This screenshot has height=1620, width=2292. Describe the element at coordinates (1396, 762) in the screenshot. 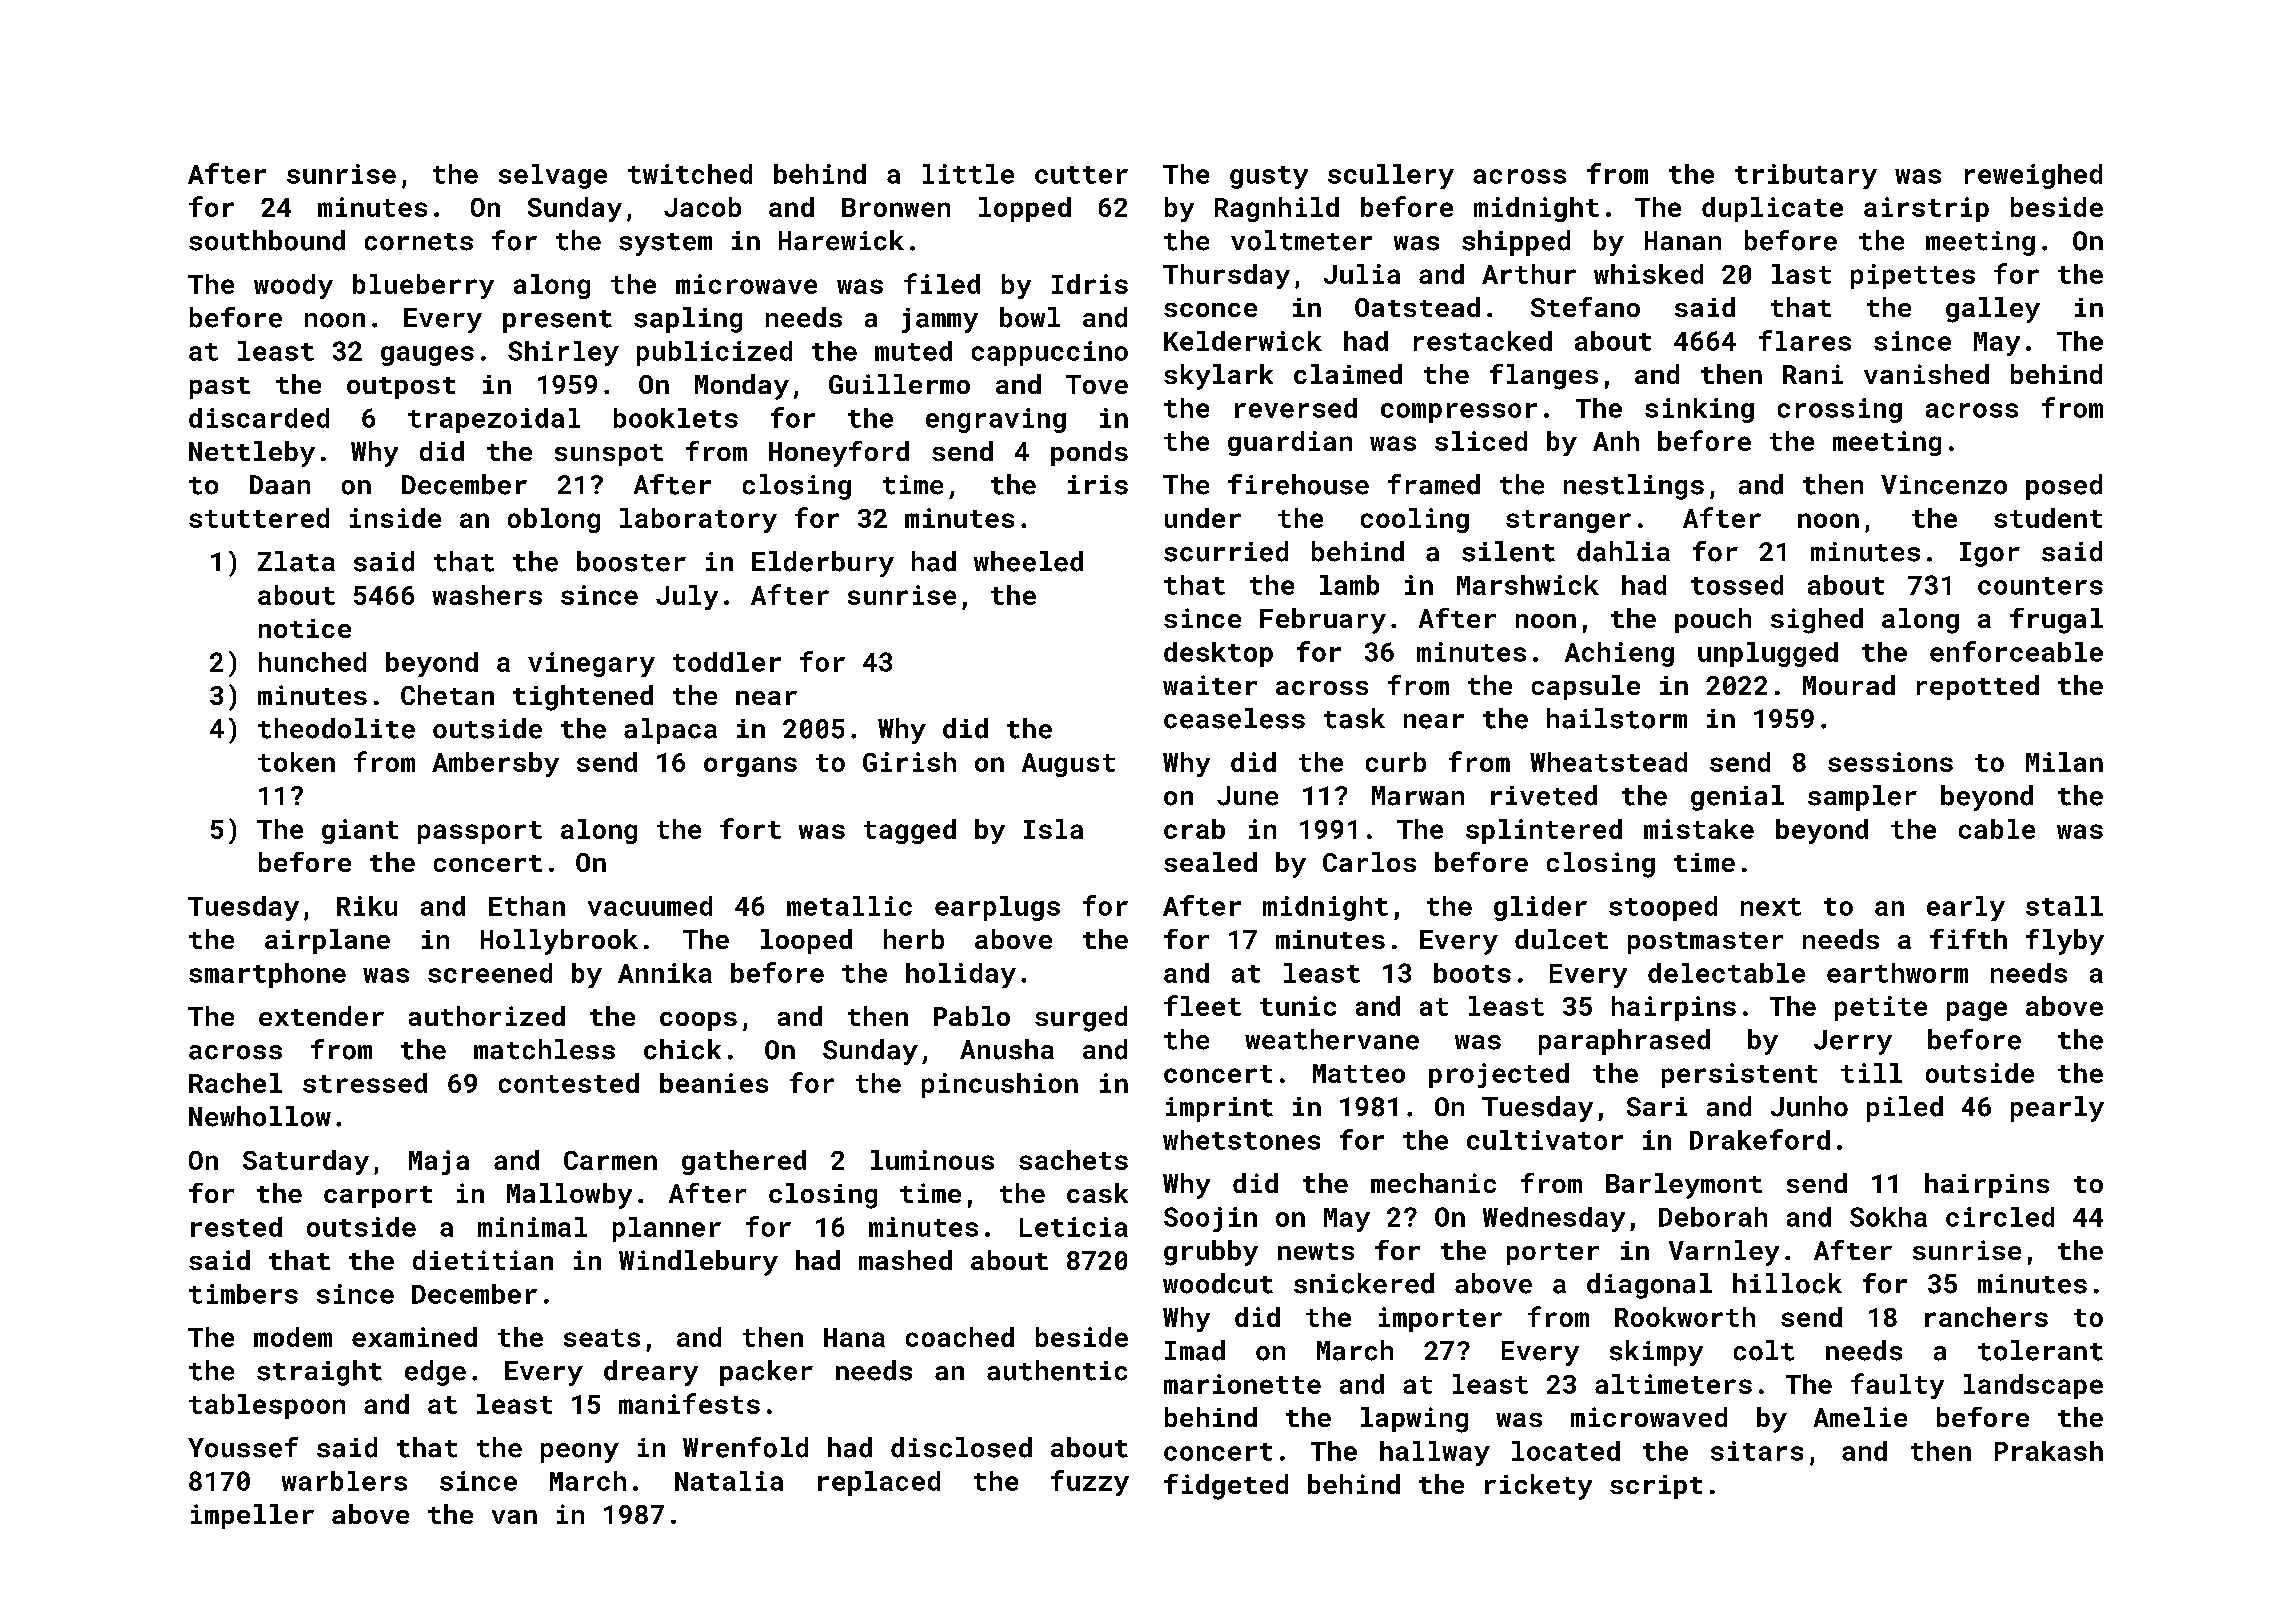

I see `curb` at that location.
